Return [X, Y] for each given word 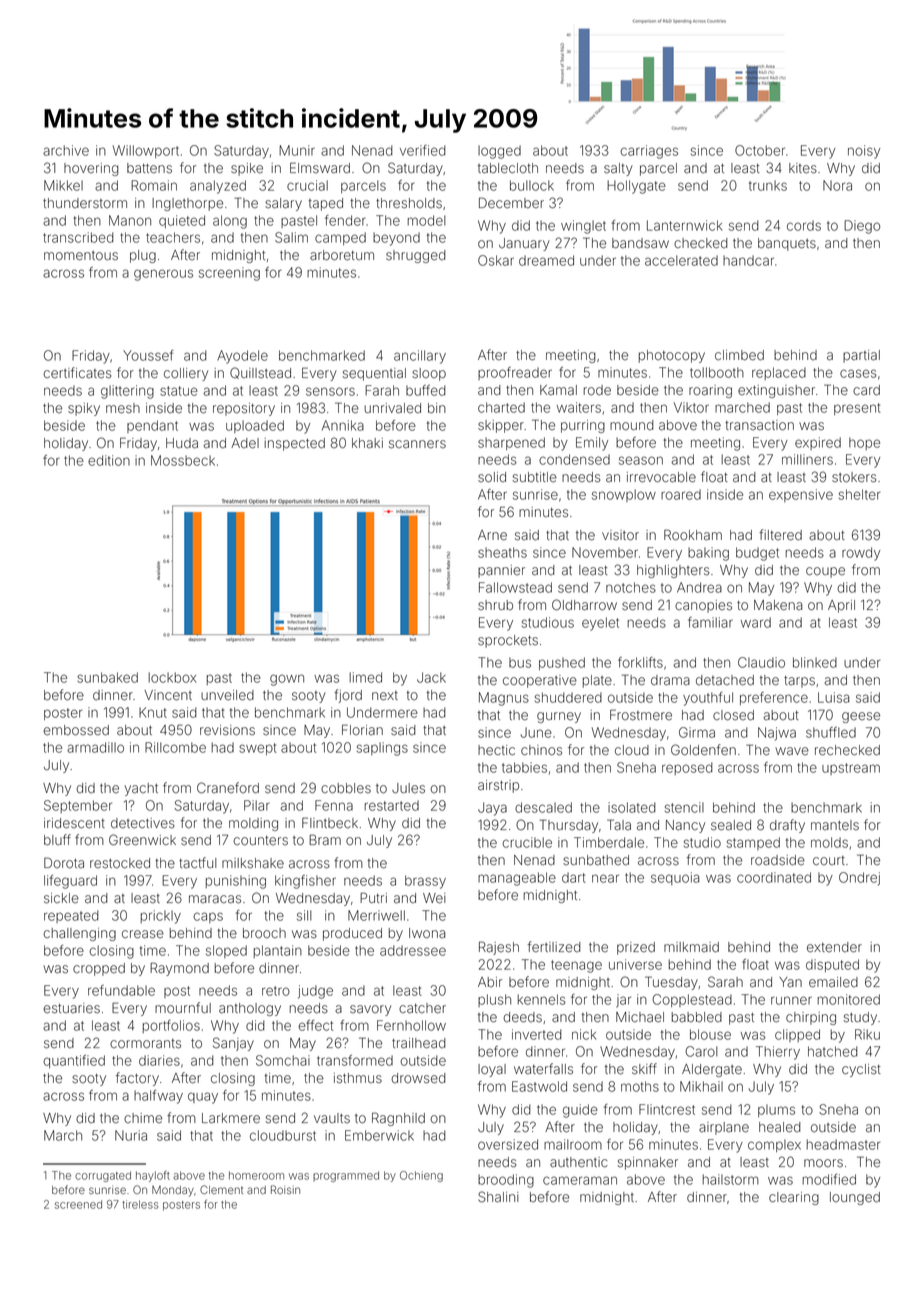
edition [109, 460]
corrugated [103, 1176]
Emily [592, 444]
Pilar [257, 805]
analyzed [218, 187]
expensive [801, 495]
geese [861, 717]
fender [345, 220]
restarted [391, 805]
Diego [862, 227]
